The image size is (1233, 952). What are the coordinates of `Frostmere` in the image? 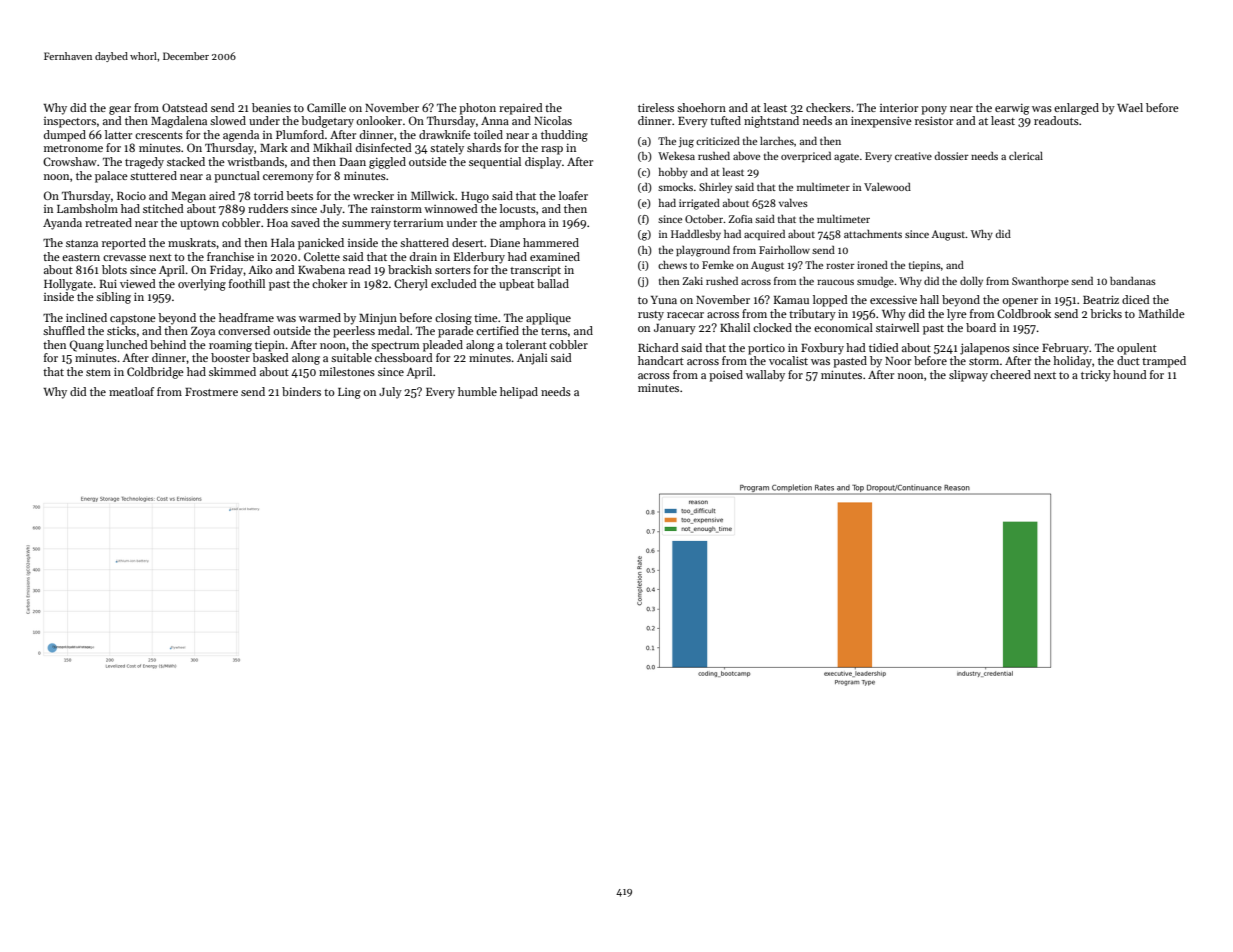 It's located at (211, 392).
